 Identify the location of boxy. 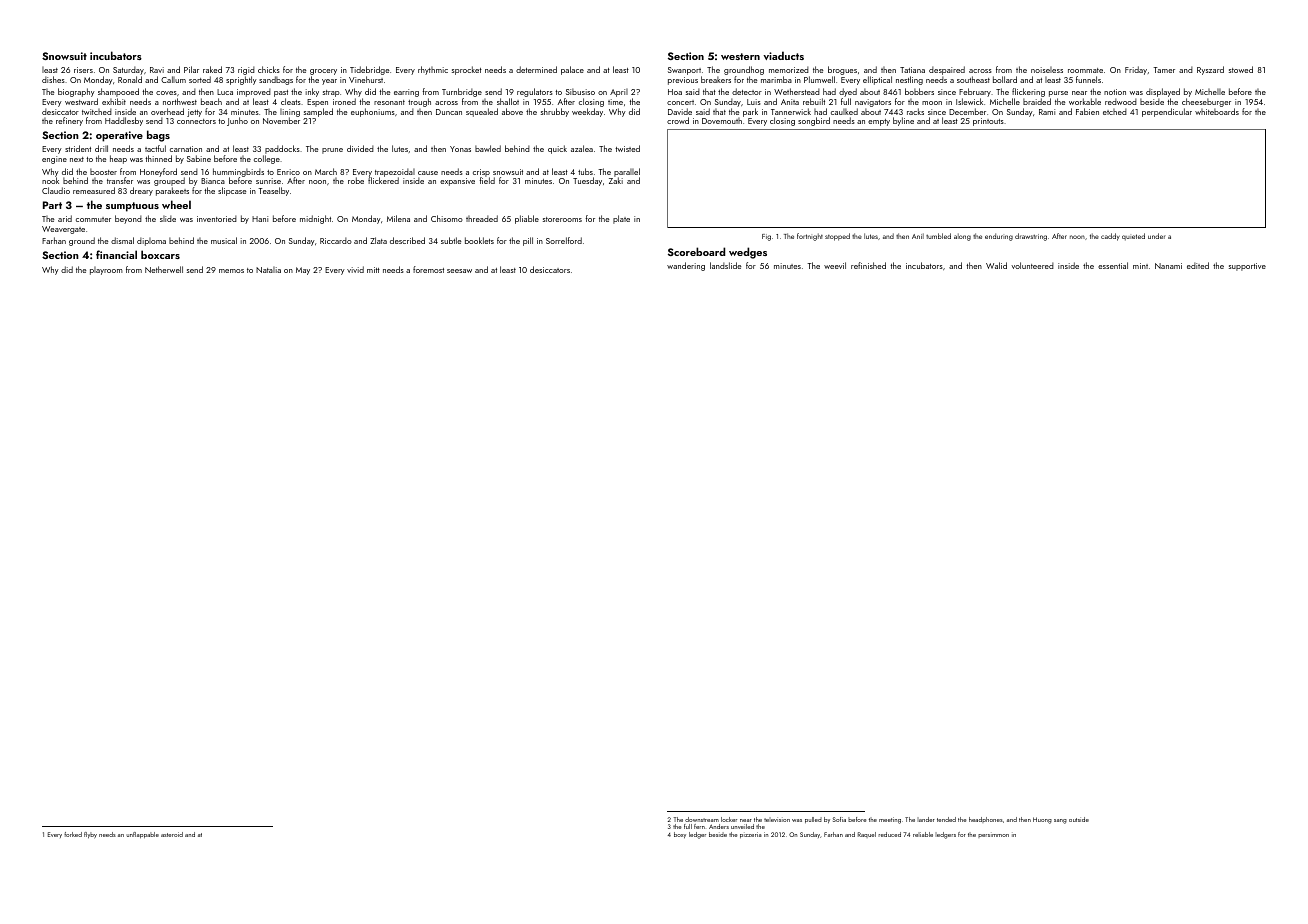
(680, 835).
